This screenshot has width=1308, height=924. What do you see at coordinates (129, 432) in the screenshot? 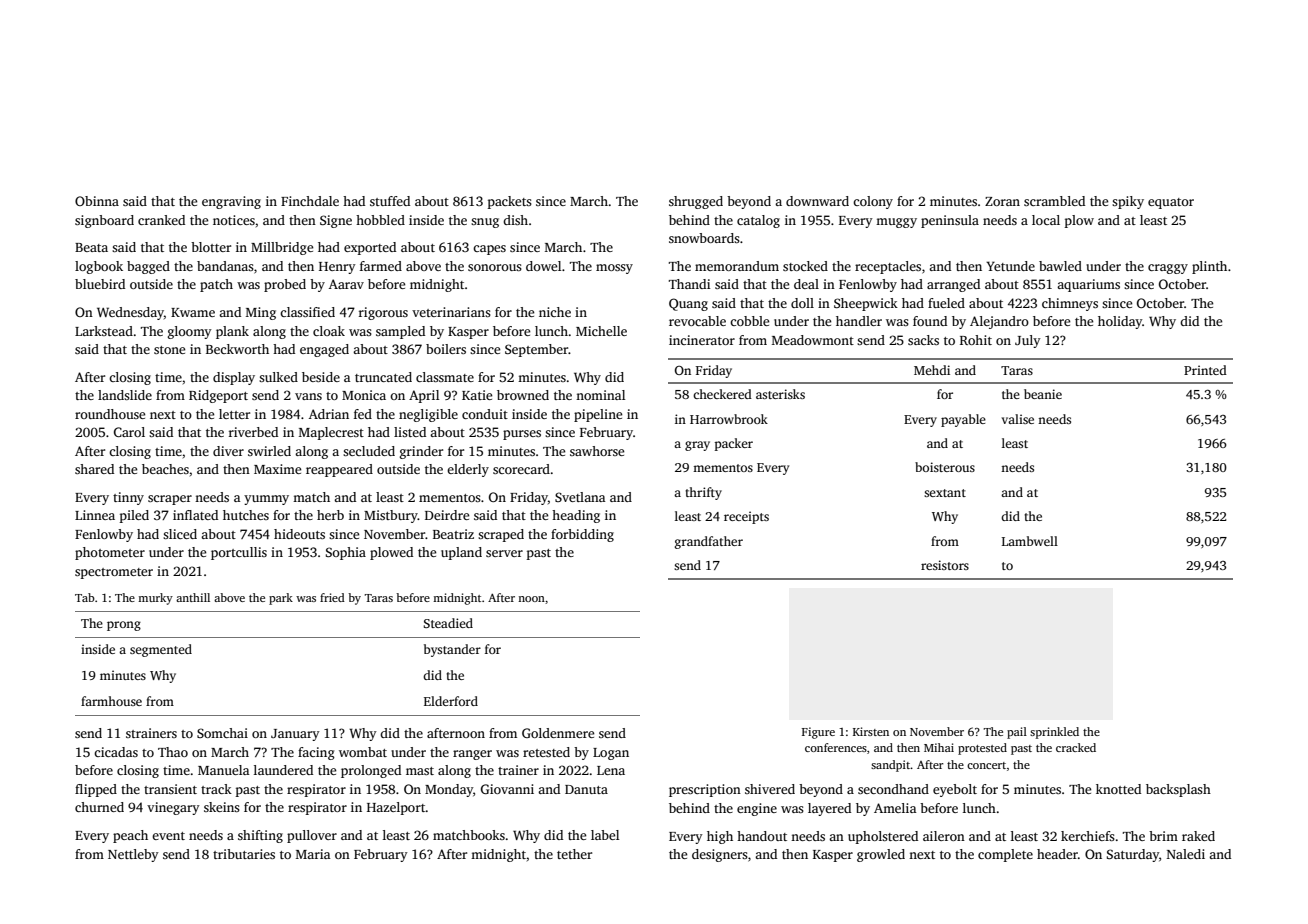
I see `Carol` at bounding box center [129, 432].
